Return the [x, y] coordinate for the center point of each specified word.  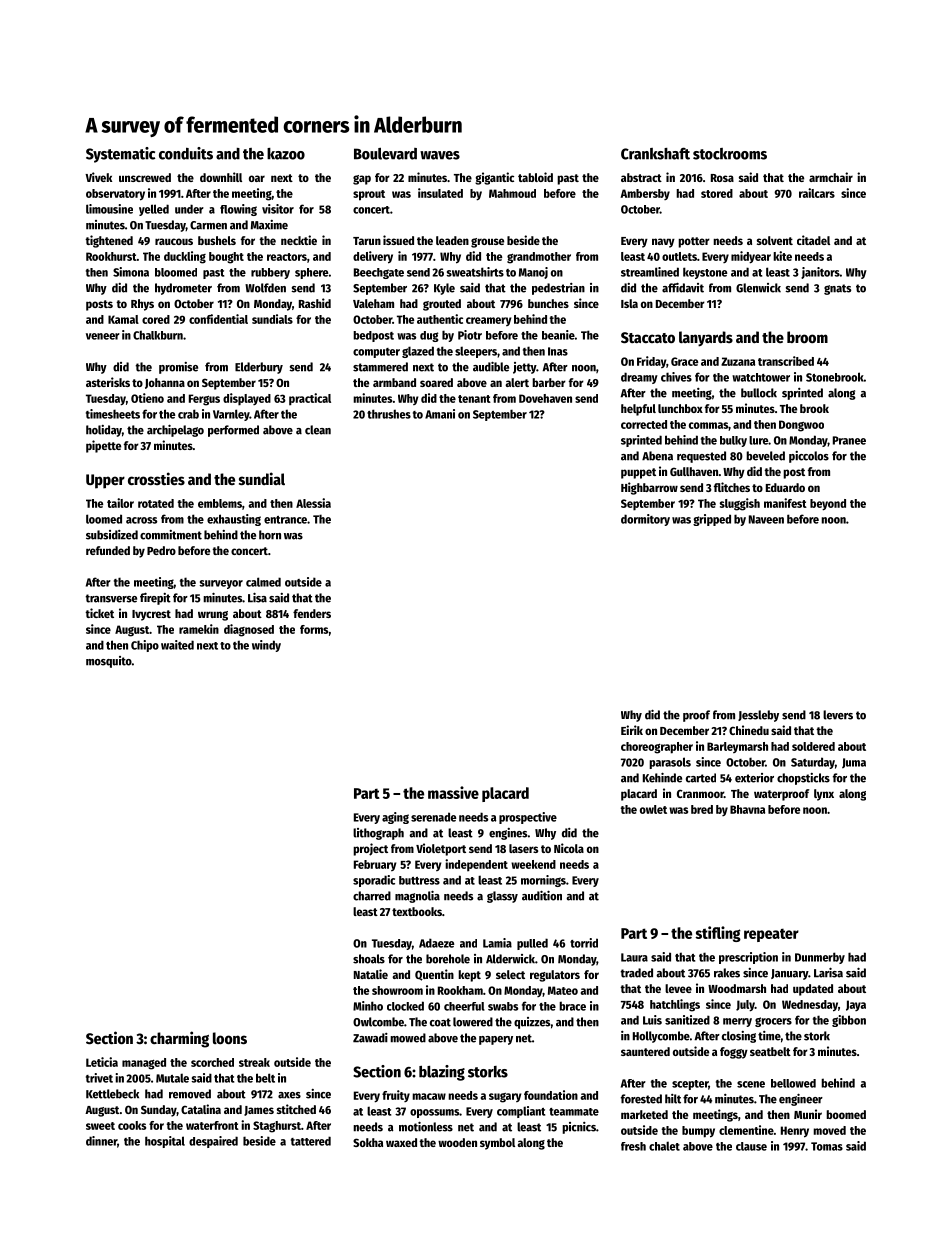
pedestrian [558, 289]
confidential [218, 319]
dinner [101, 1141]
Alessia [313, 503]
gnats [837, 289]
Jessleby [758, 716]
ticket [99, 613]
